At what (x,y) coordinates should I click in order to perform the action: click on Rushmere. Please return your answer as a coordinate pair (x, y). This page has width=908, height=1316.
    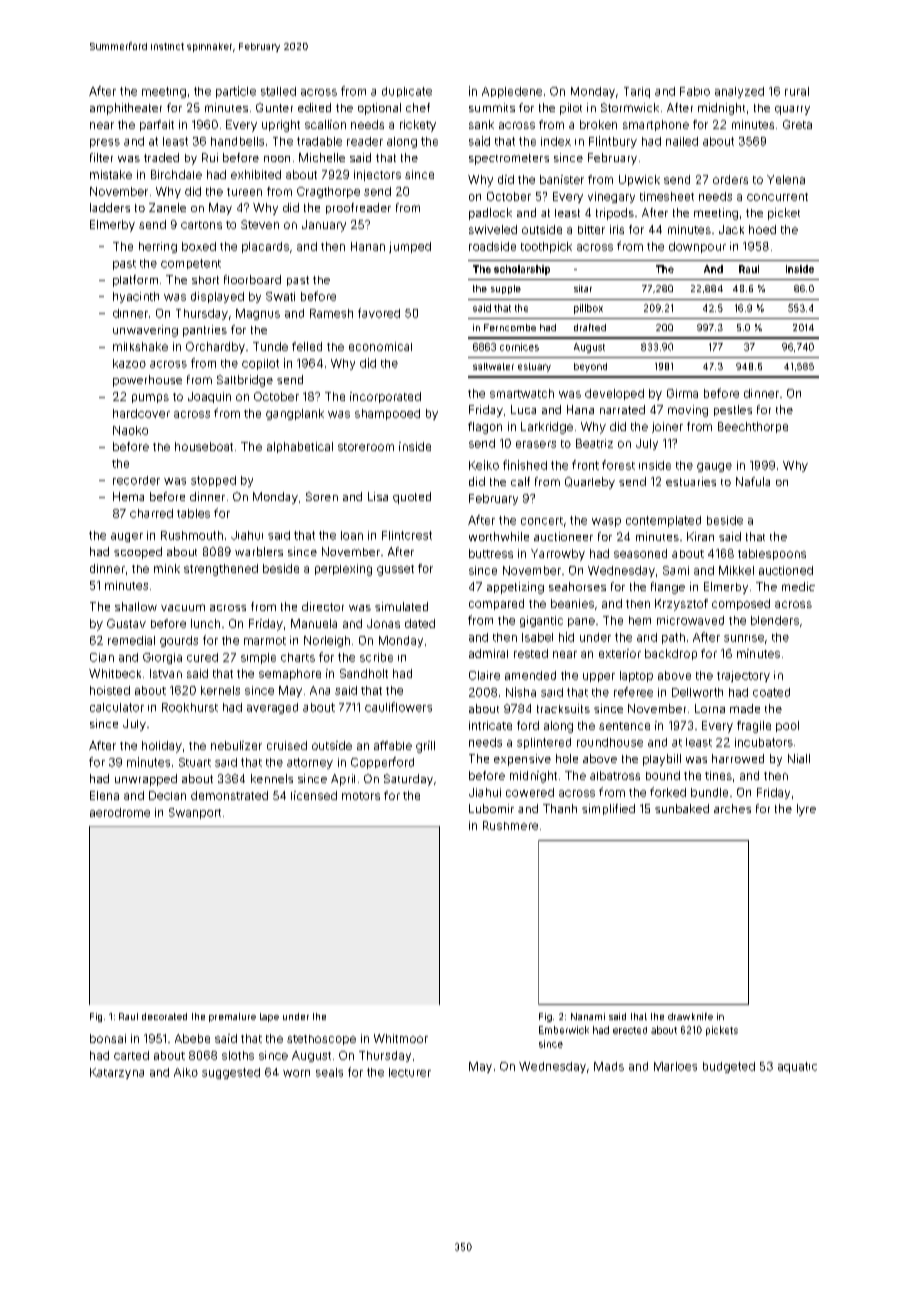
    Looking at the image, I should click on (510, 825).
